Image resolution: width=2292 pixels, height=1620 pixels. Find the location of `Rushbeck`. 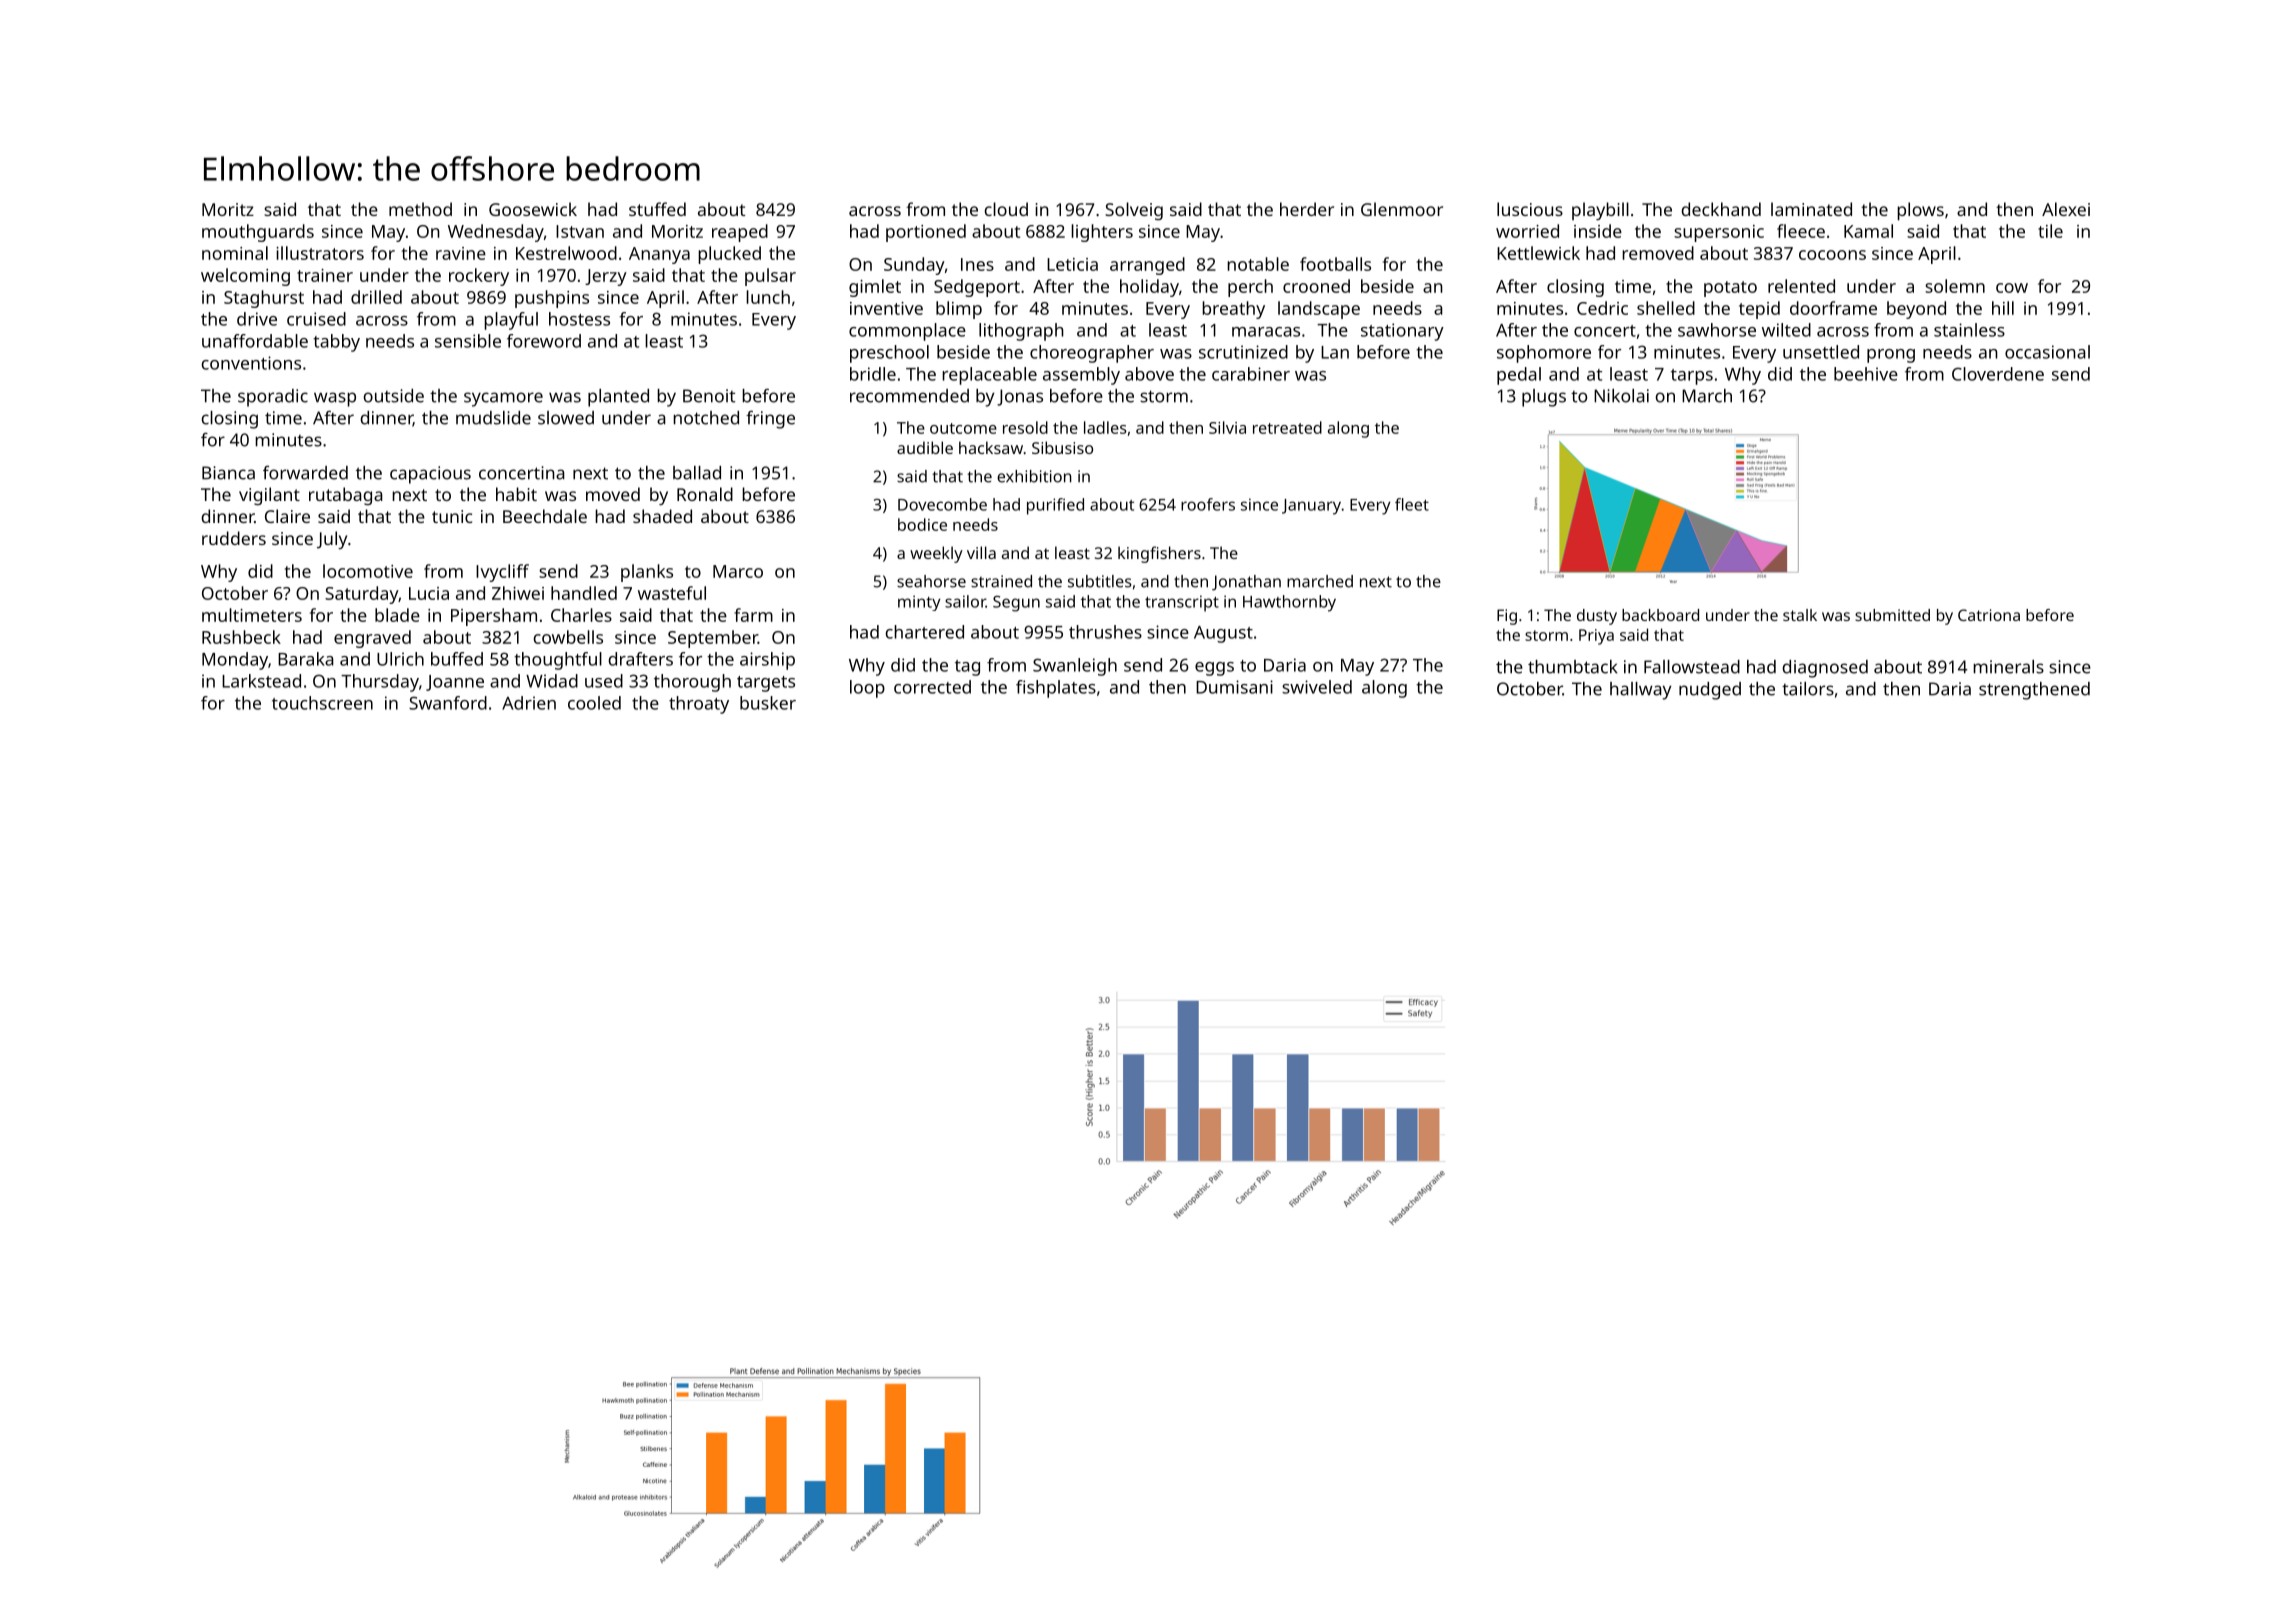

Rushbeck is located at coordinates (241, 637).
